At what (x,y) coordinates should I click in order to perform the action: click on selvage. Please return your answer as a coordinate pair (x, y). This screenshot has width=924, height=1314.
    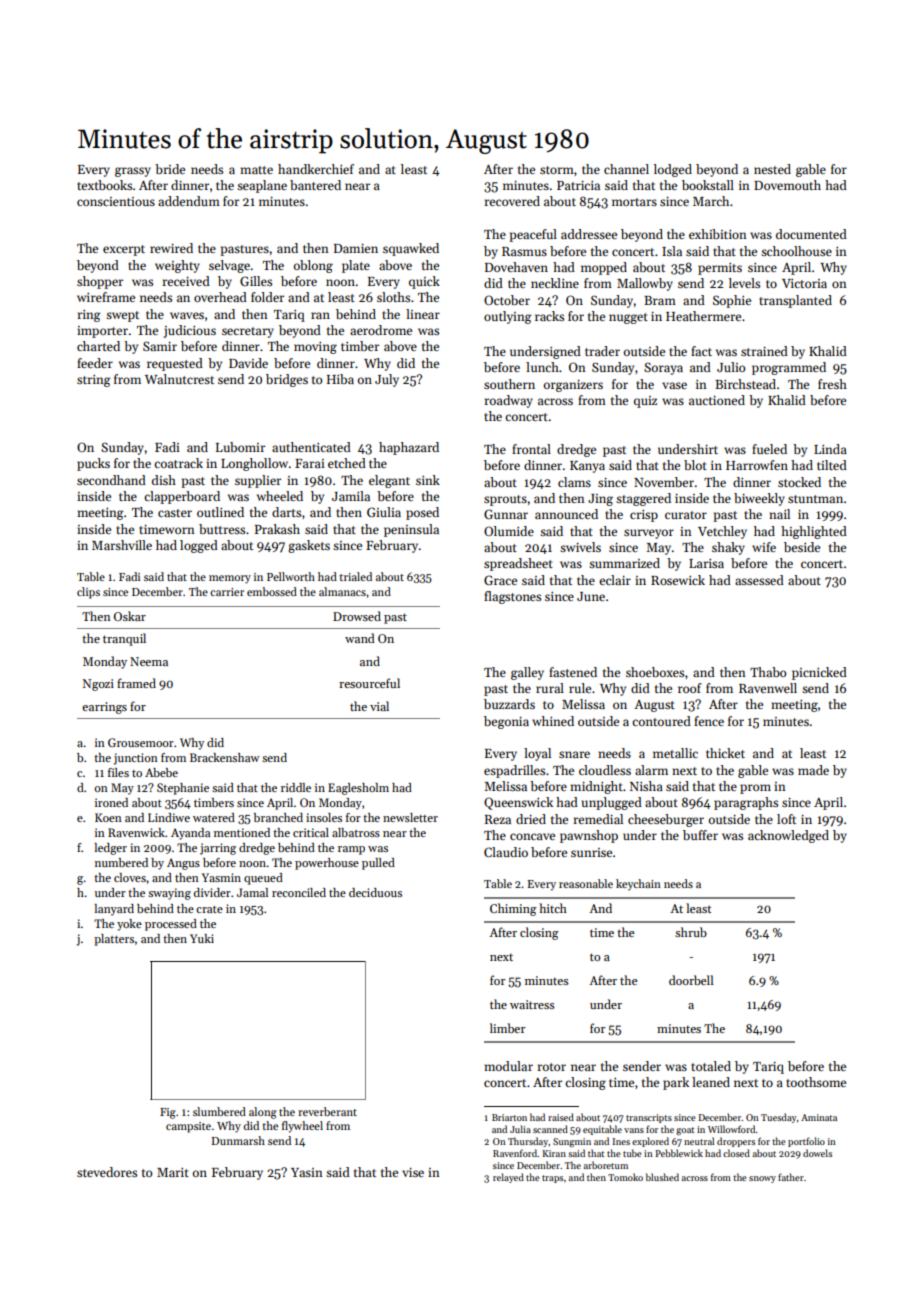
    Looking at the image, I should click on (229, 266).
